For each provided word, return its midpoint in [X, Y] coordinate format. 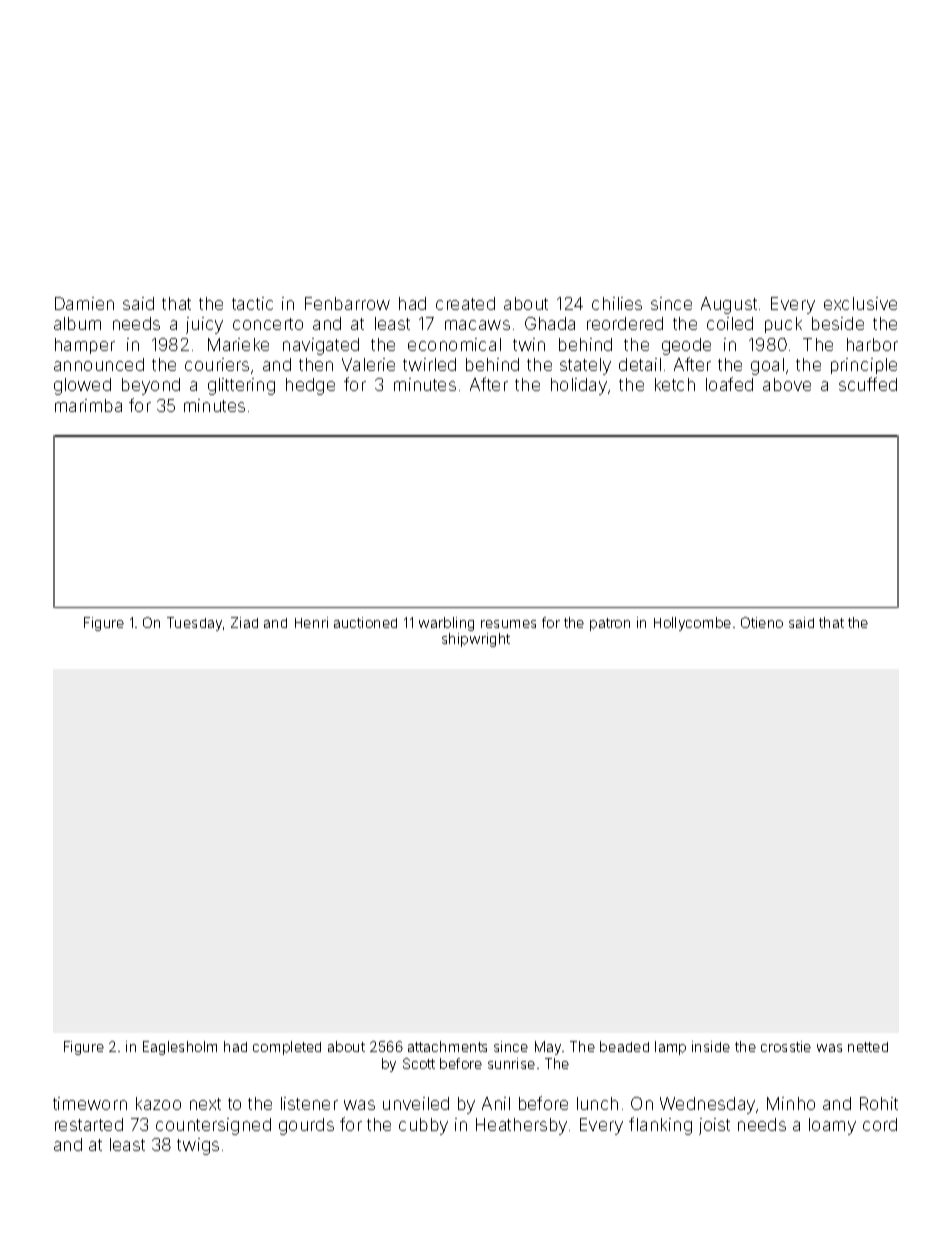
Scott [419, 1063]
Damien [84, 303]
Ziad [244, 622]
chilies [617, 303]
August [729, 305]
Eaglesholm [180, 1048]
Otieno [762, 622]
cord [880, 1124]
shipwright [476, 640]
